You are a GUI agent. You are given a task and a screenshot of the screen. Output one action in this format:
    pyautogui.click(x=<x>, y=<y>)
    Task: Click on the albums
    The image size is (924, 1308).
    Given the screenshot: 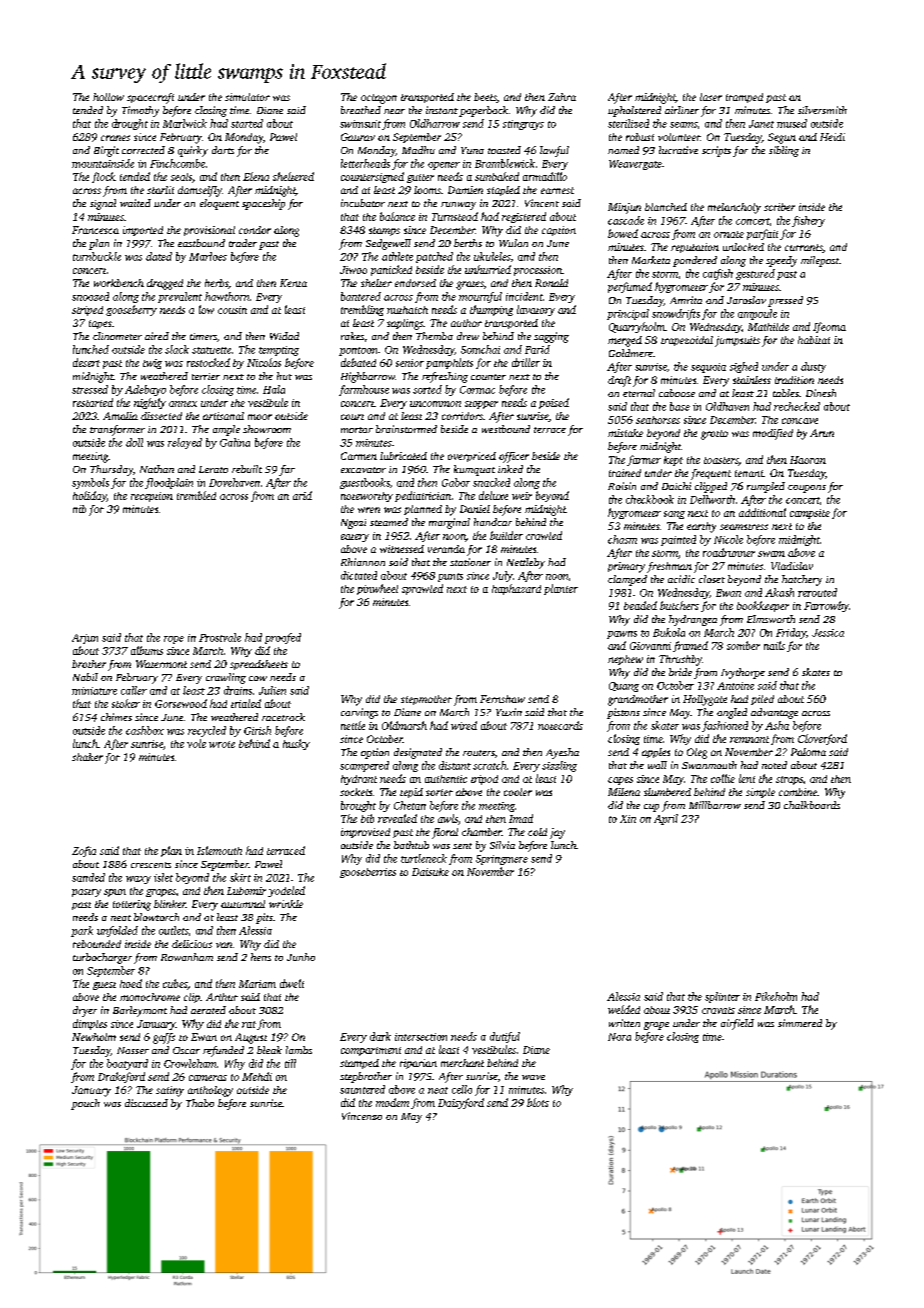 What is the action you would take?
    pyautogui.click(x=147, y=650)
